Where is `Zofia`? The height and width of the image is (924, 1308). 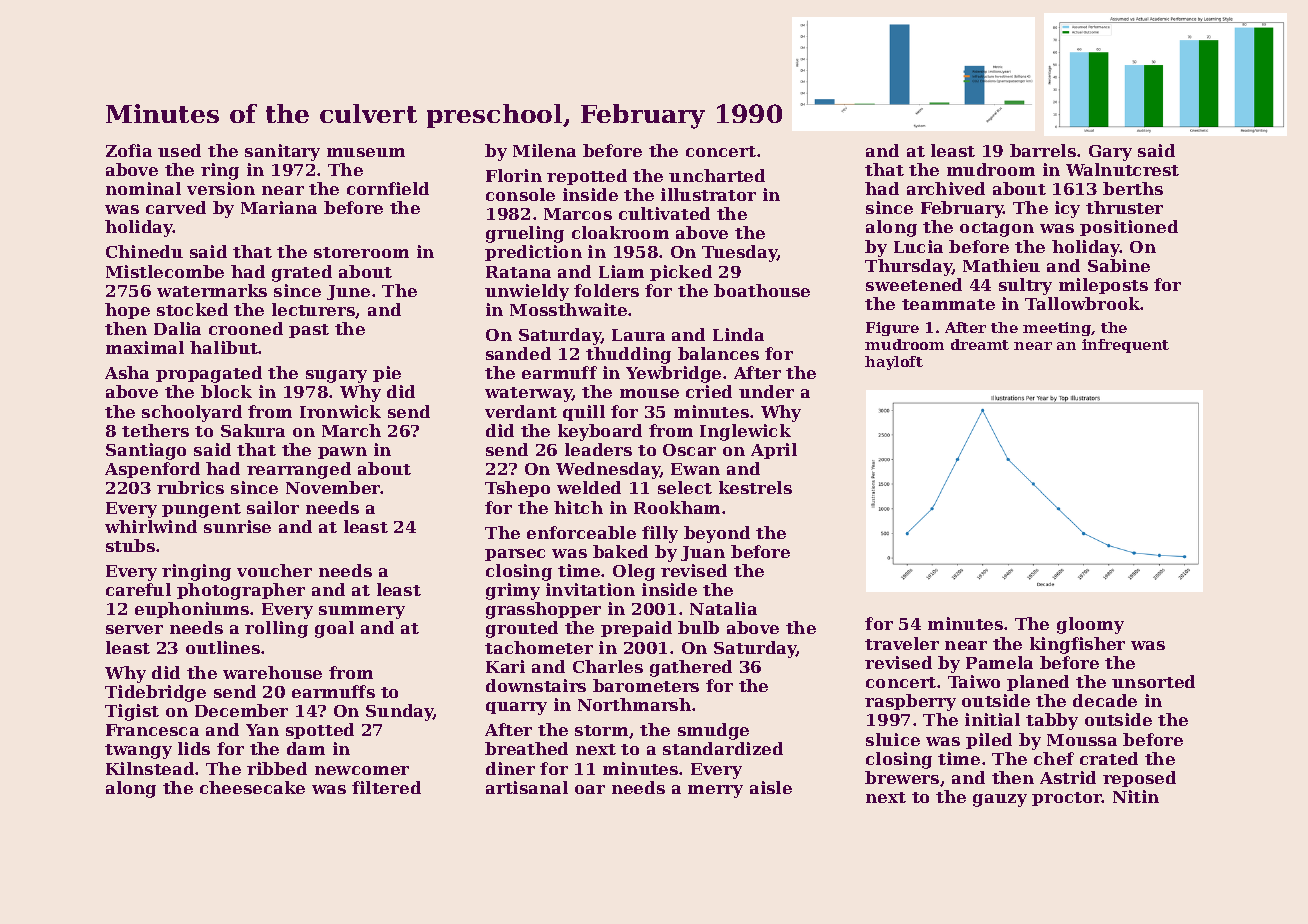 Zofia is located at coordinates (129, 150).
